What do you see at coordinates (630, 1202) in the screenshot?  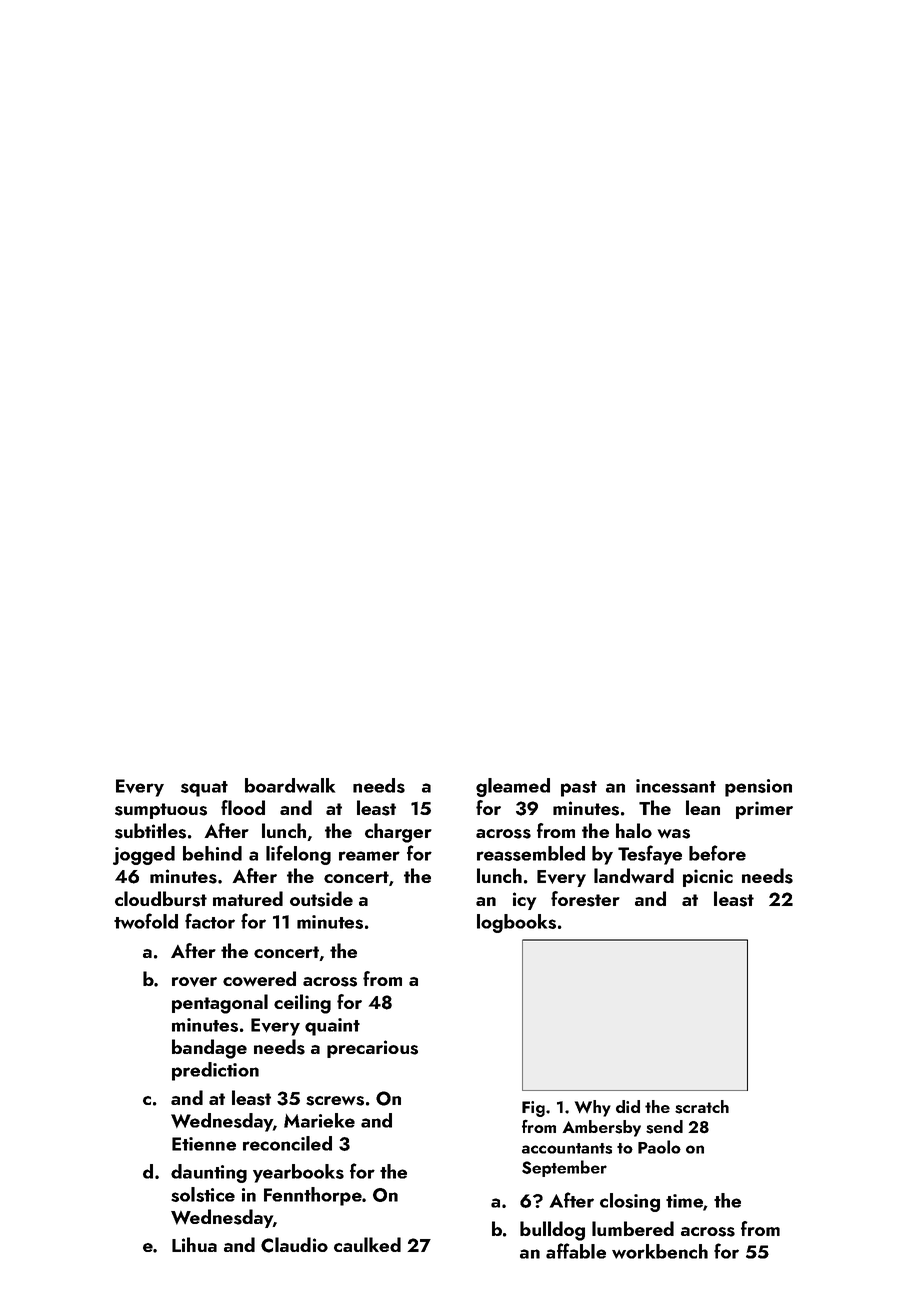 I see `closing` at bounding box center [630, 1202].
